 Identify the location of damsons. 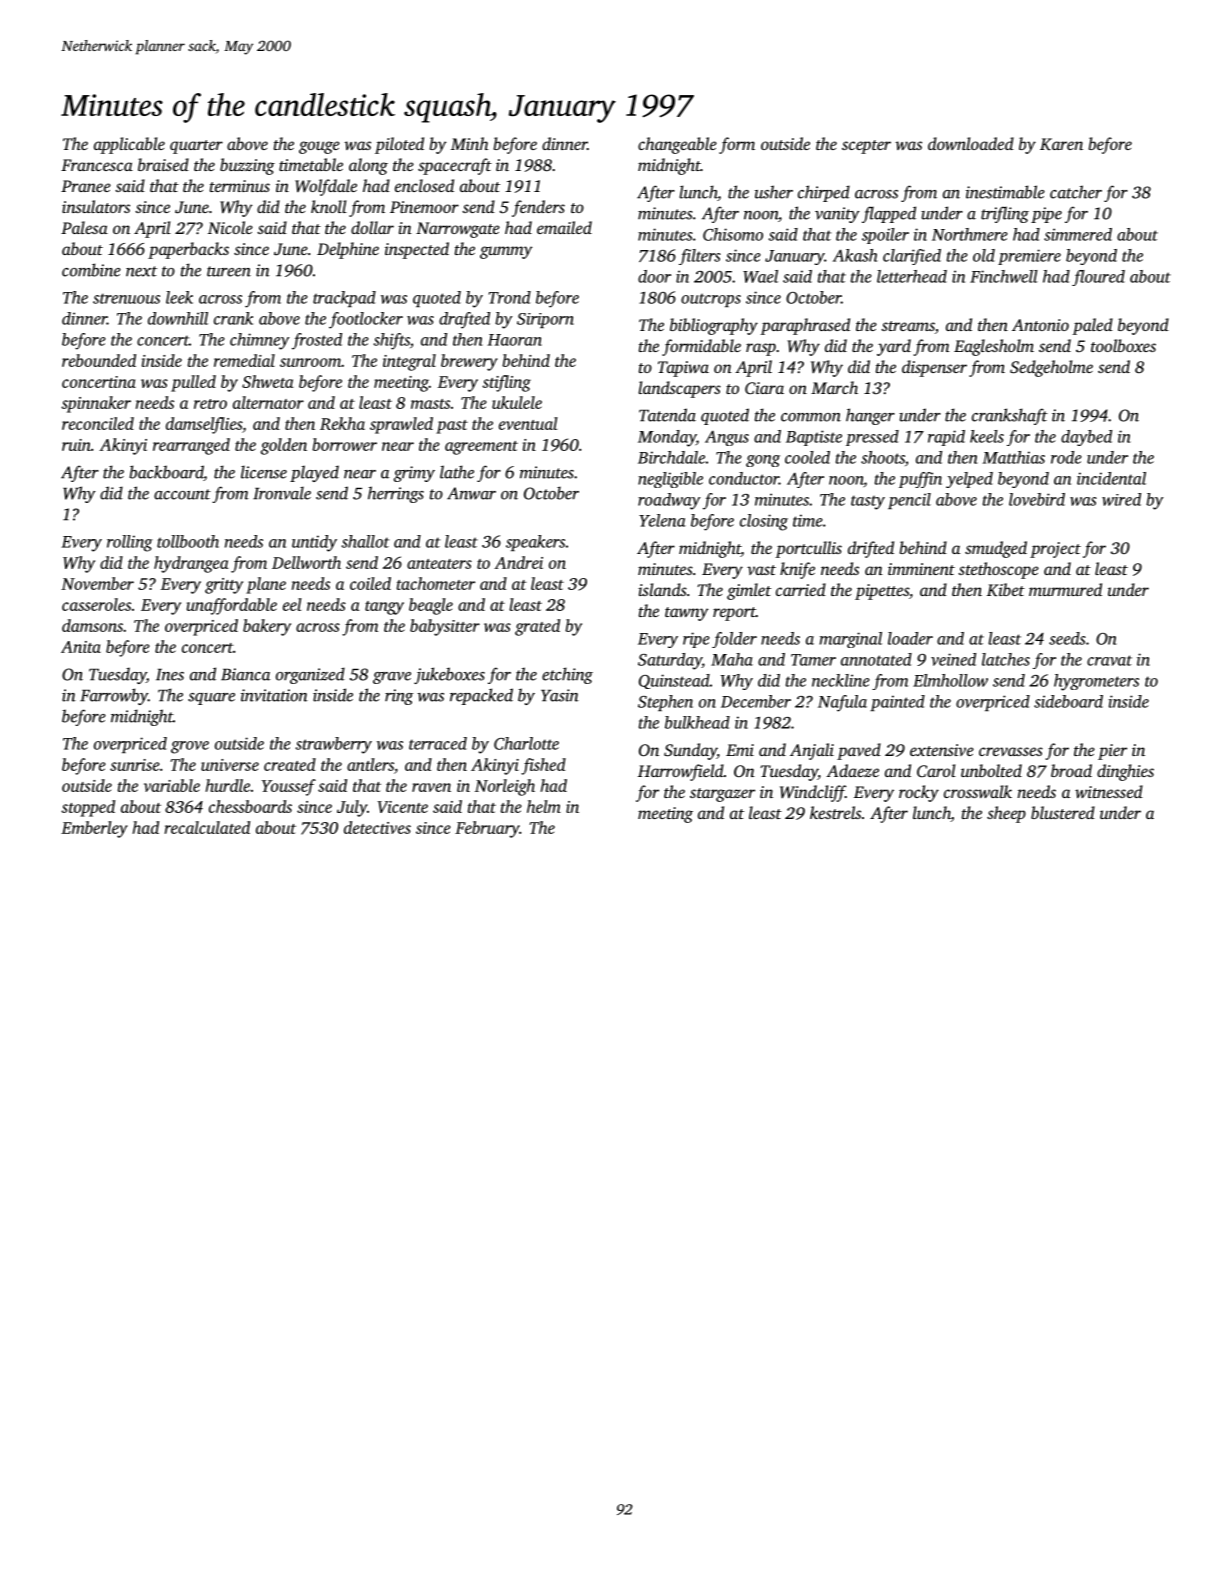
(92, 625).
